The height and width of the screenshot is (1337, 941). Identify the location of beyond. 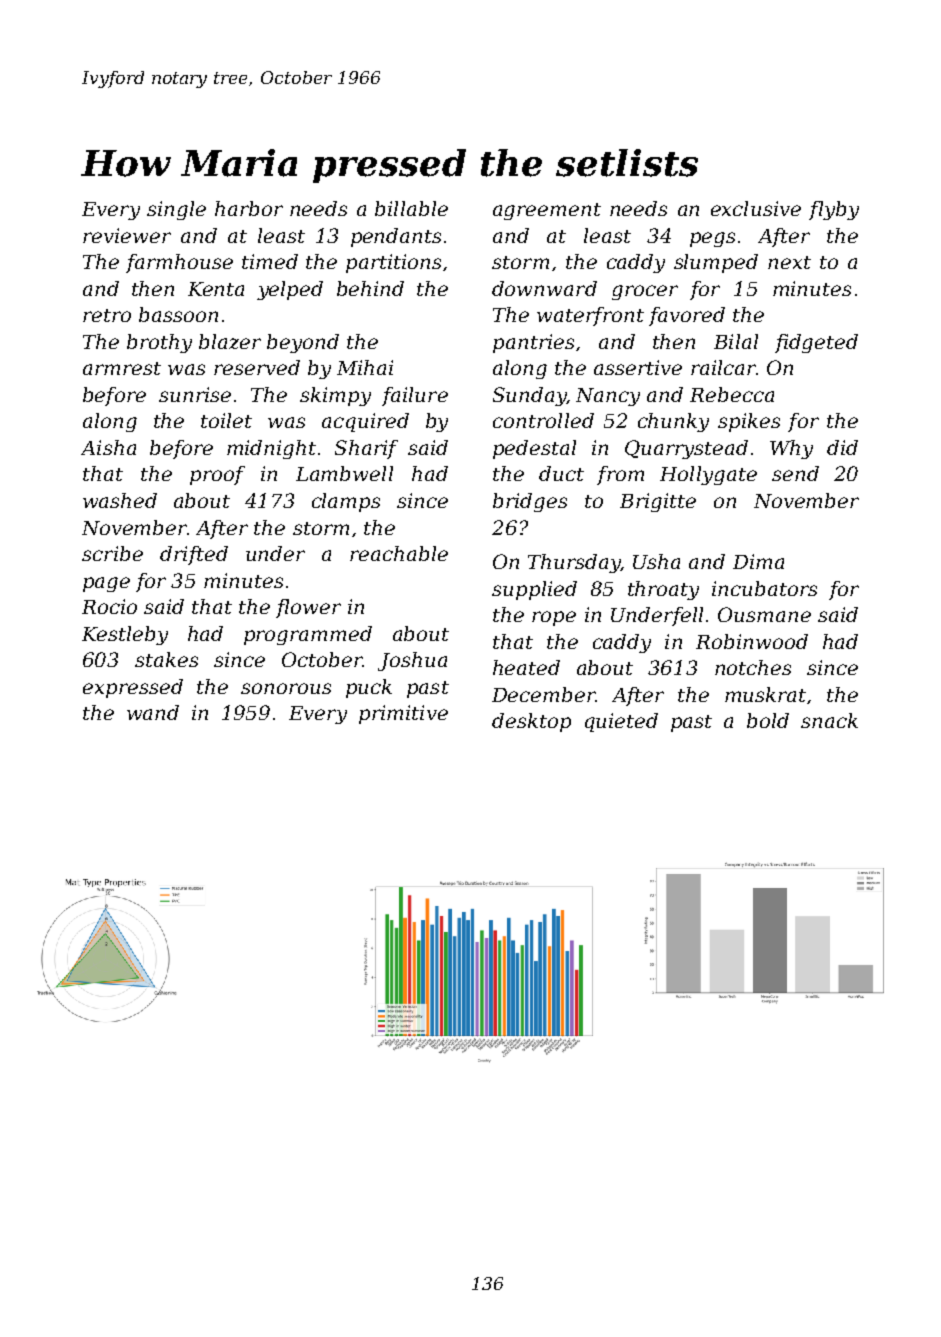
(303, 343).
